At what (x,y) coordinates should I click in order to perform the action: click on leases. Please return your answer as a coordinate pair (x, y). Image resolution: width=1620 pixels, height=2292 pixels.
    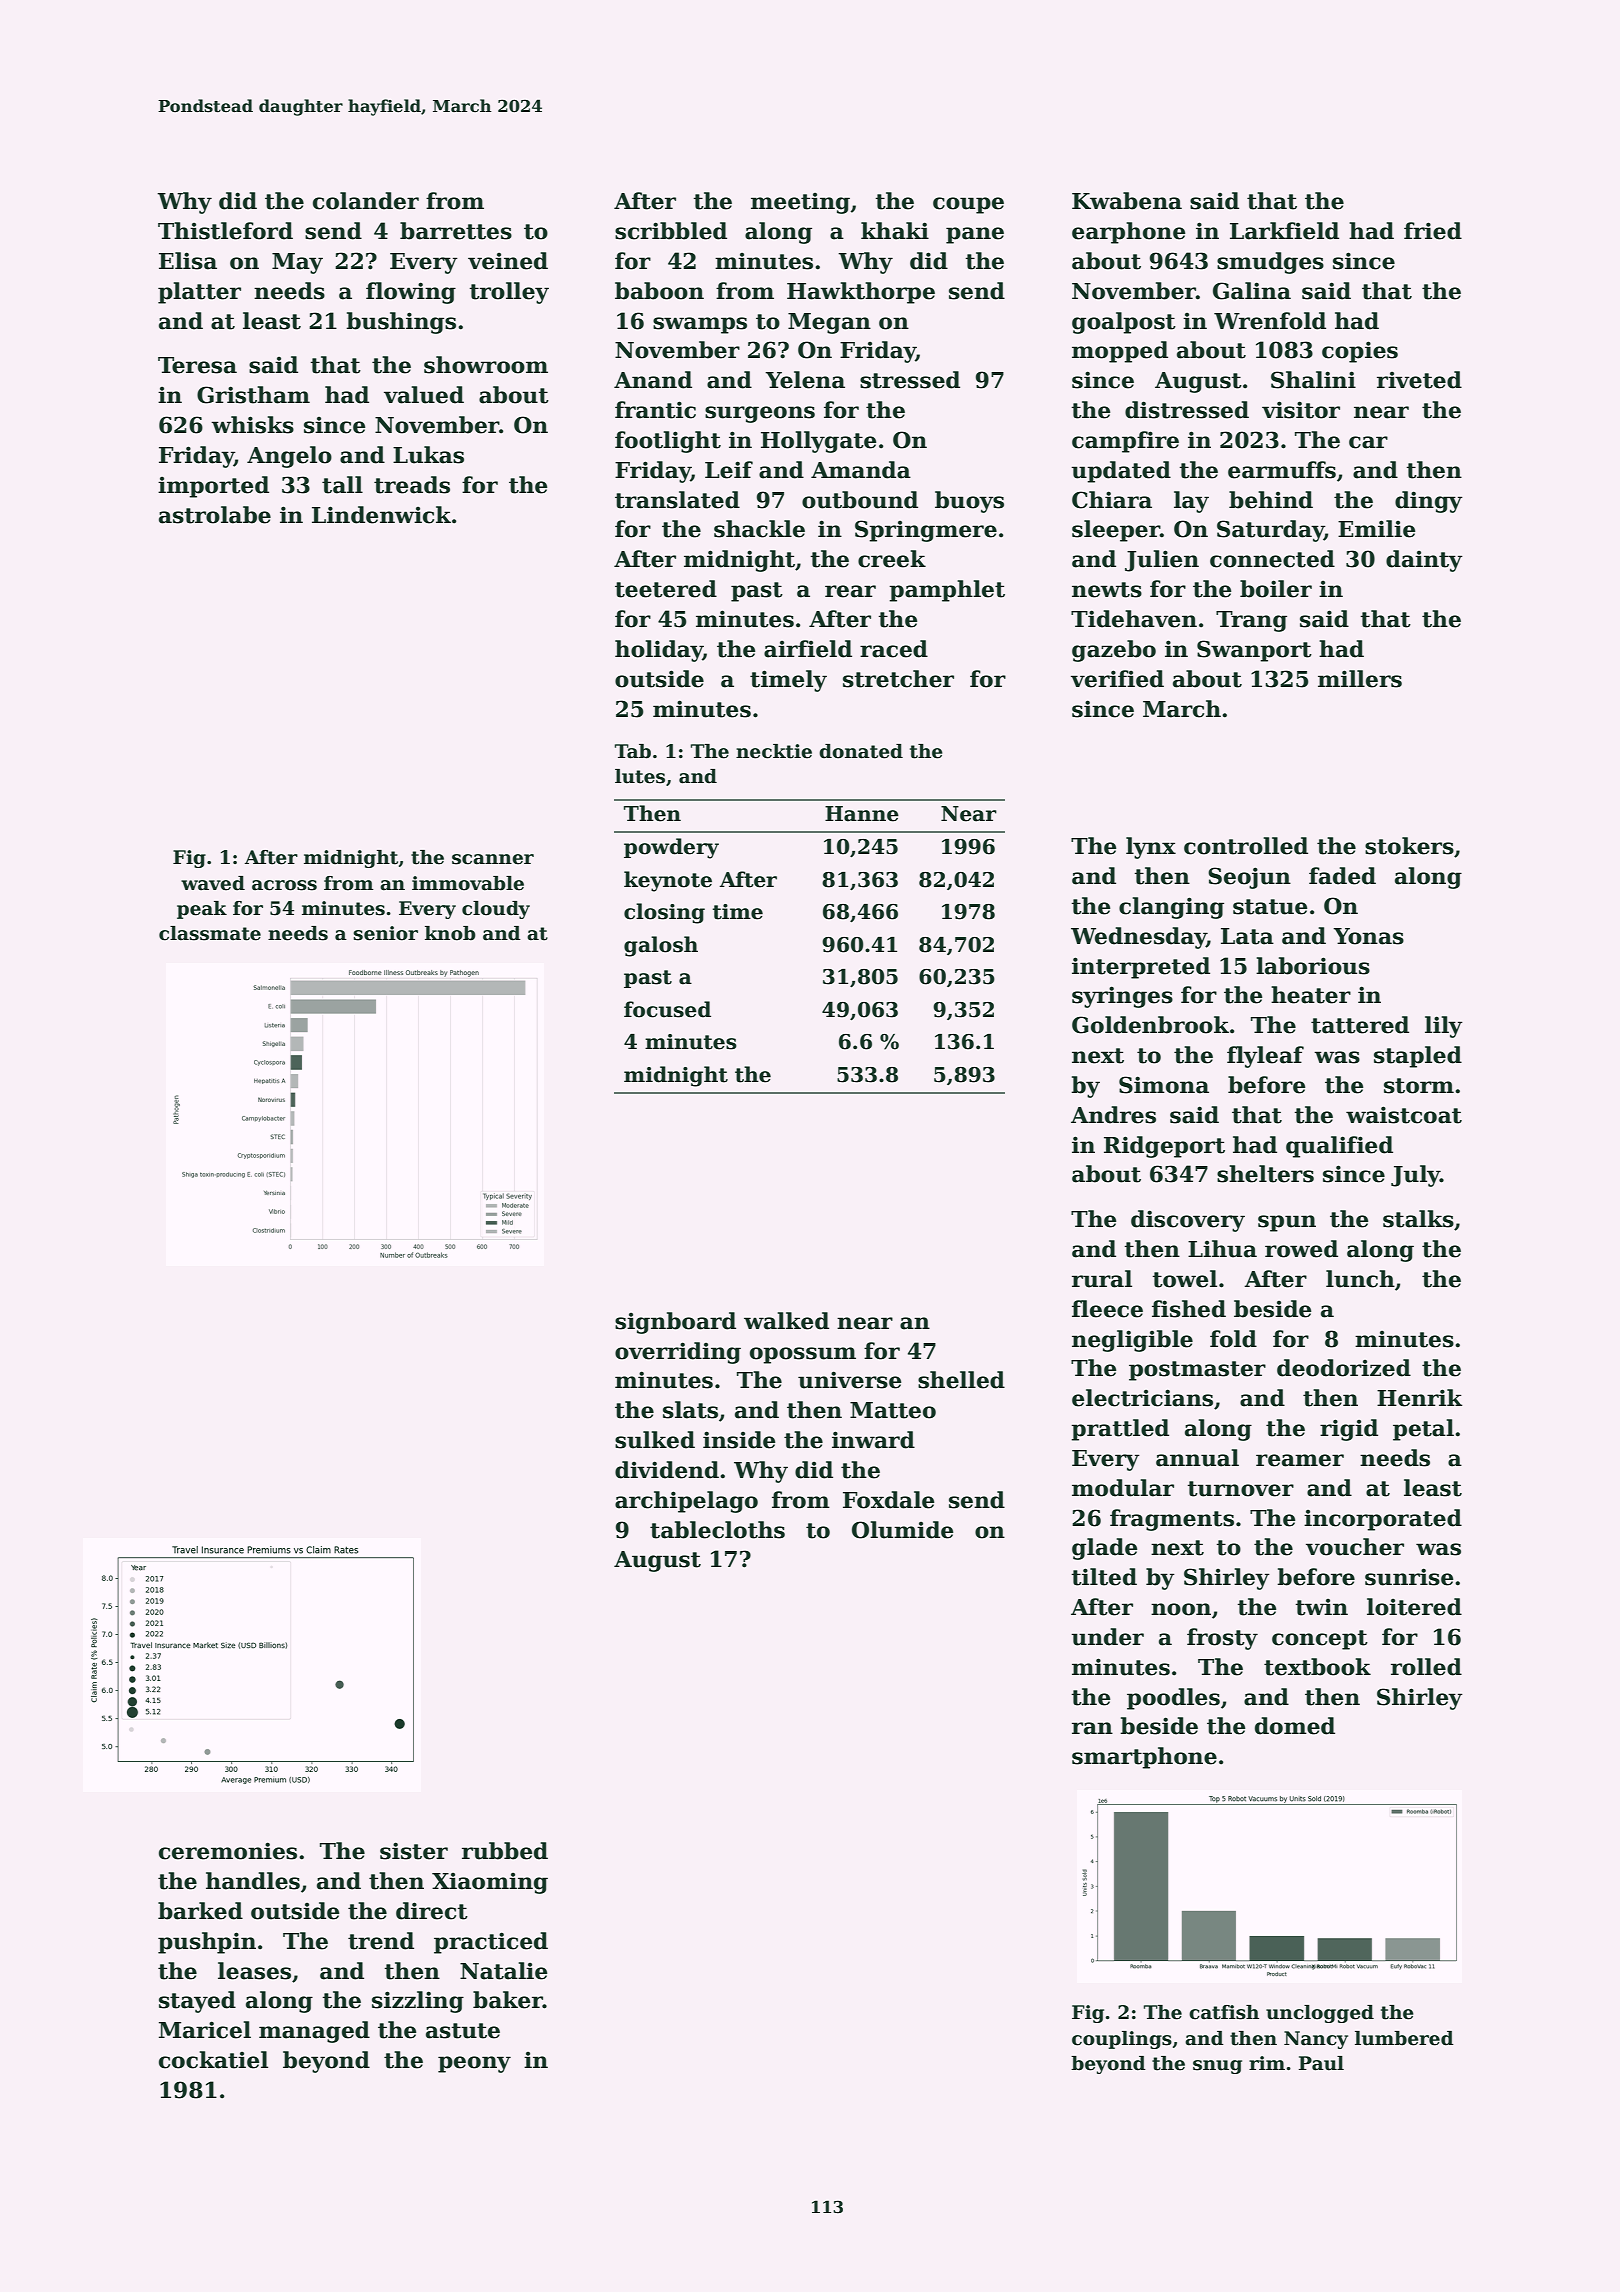
    Looking at the image, I should click on (254, 1971).
